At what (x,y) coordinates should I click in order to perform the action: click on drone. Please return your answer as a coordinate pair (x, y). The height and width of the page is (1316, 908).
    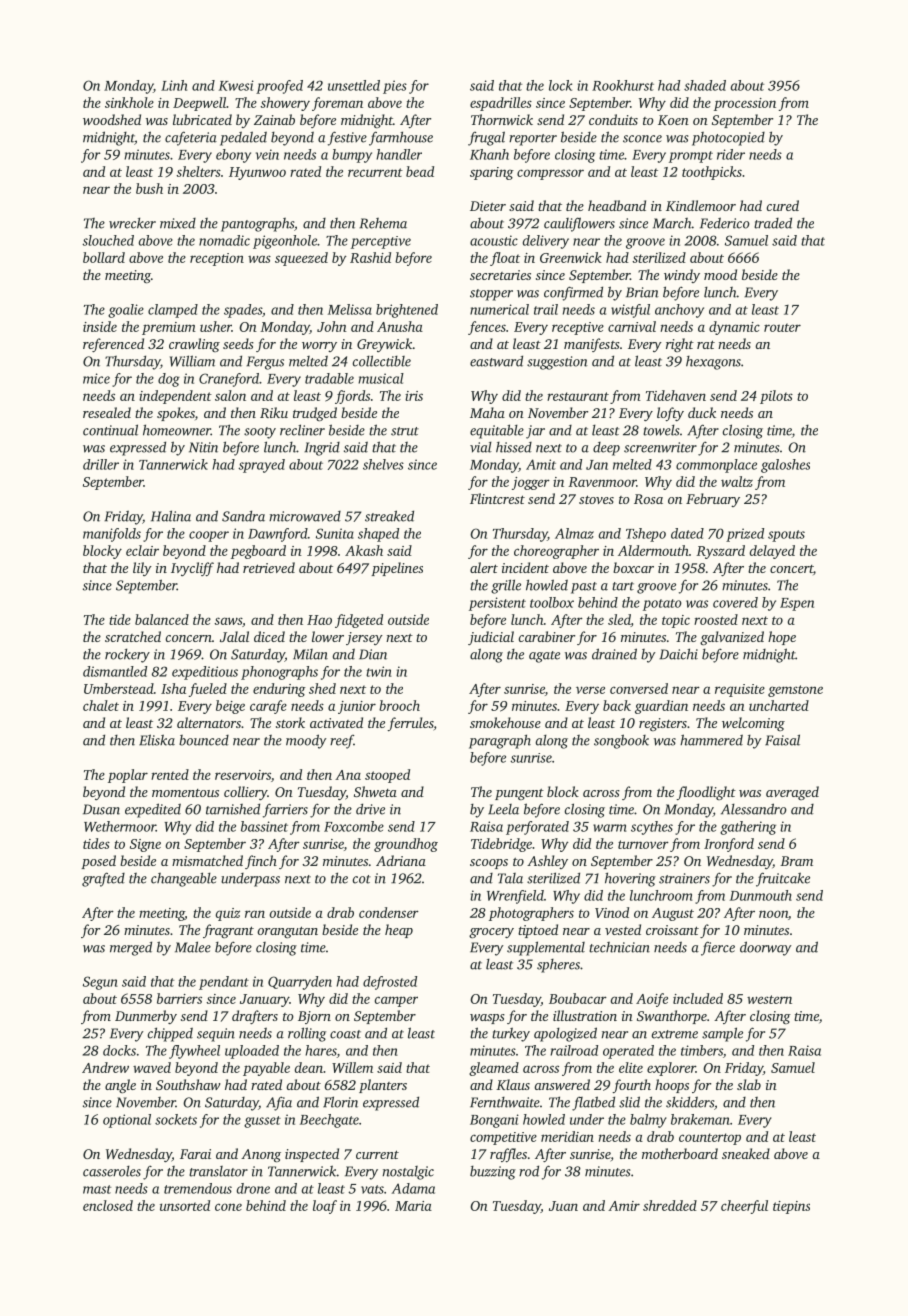
    Looking at the image, I should click on (253, 1188).
